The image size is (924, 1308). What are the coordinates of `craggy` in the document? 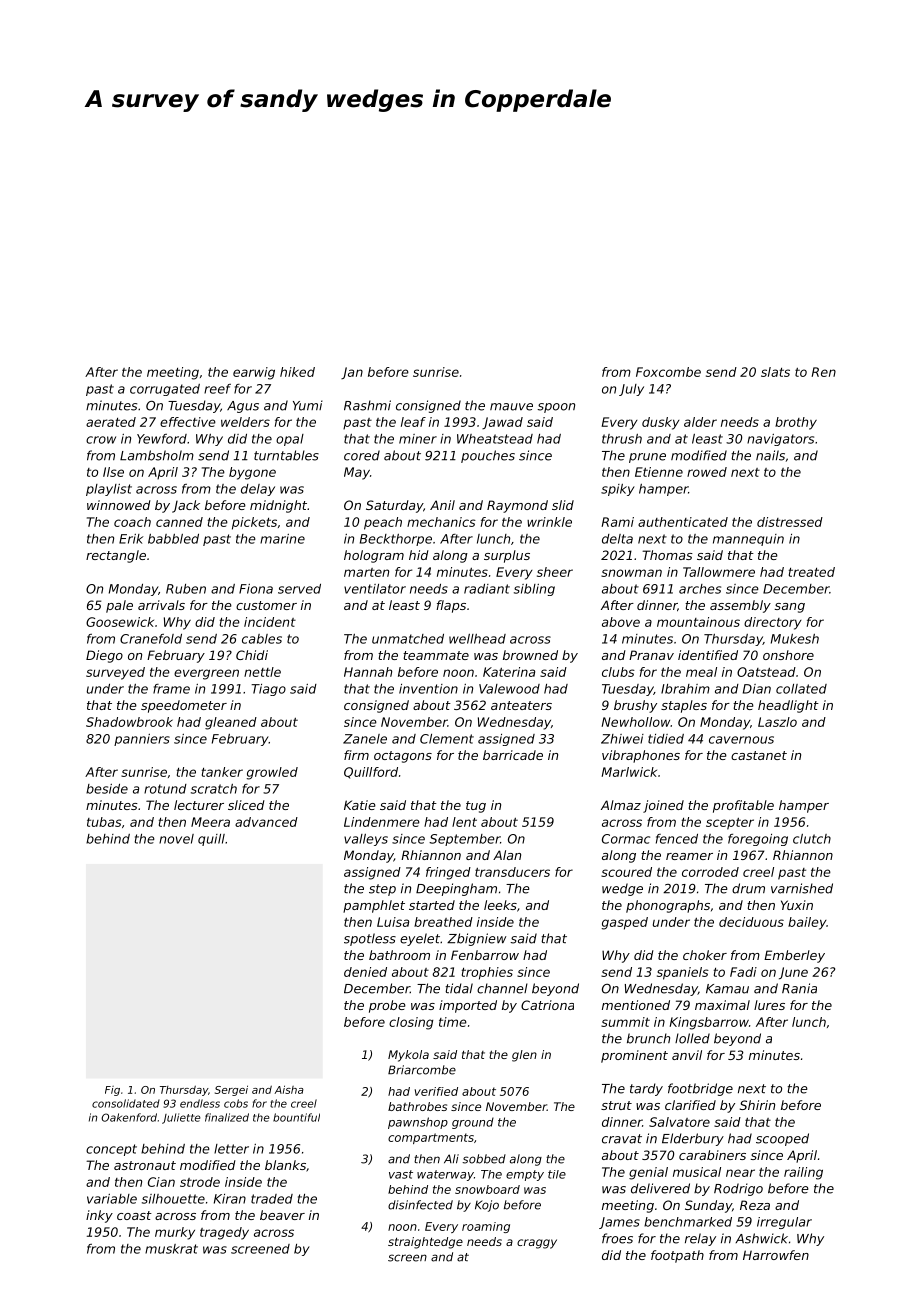 It's located at (537, 1244).
